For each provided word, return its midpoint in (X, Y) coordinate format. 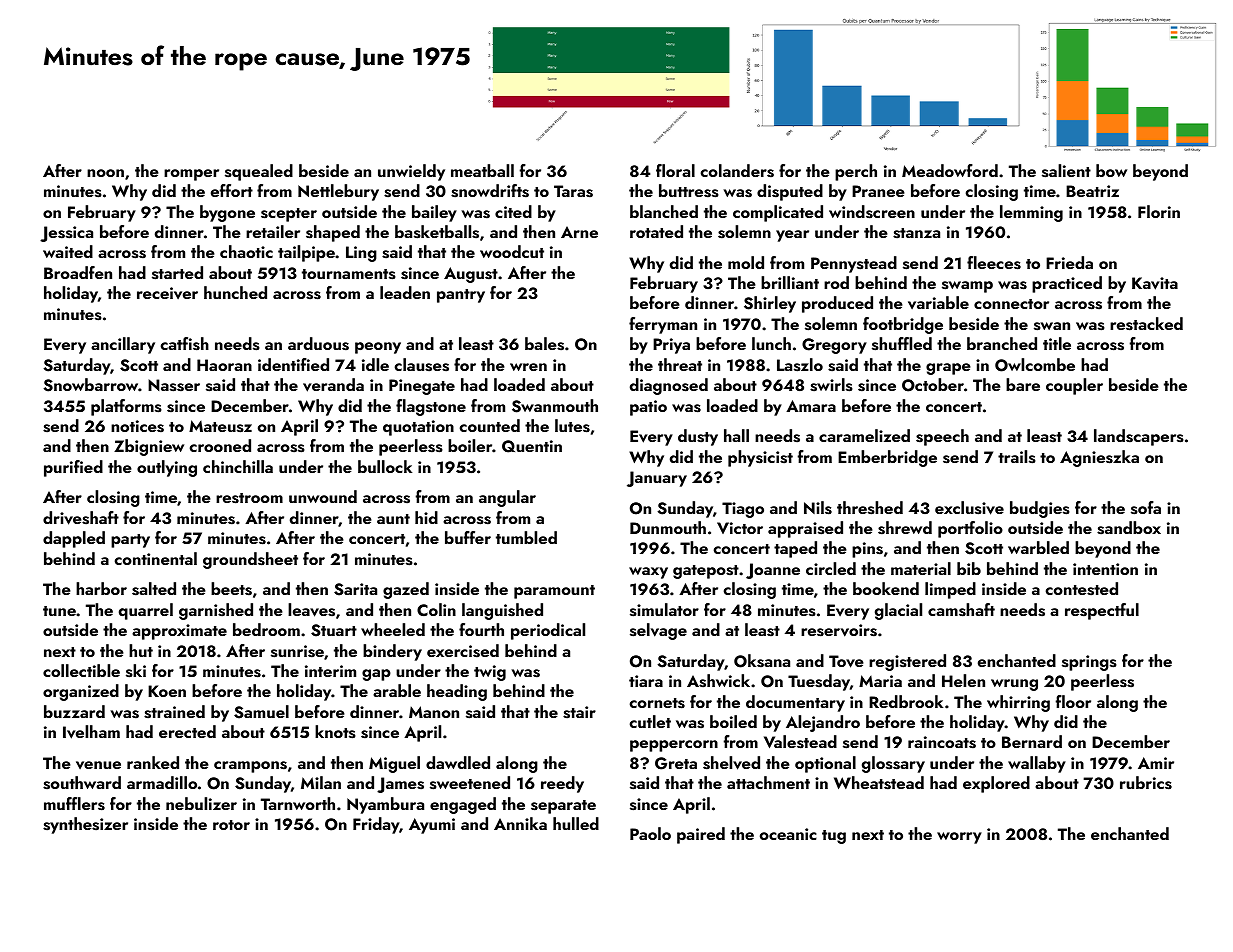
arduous (318, 344)
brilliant (790, 282)
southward (82, 783)
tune (59, 611)
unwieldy (411, 172)
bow (1111, 170)
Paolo (650, 833)
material (921, 568)
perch (856, 172)
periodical (548, 631)
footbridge (903, 325)
